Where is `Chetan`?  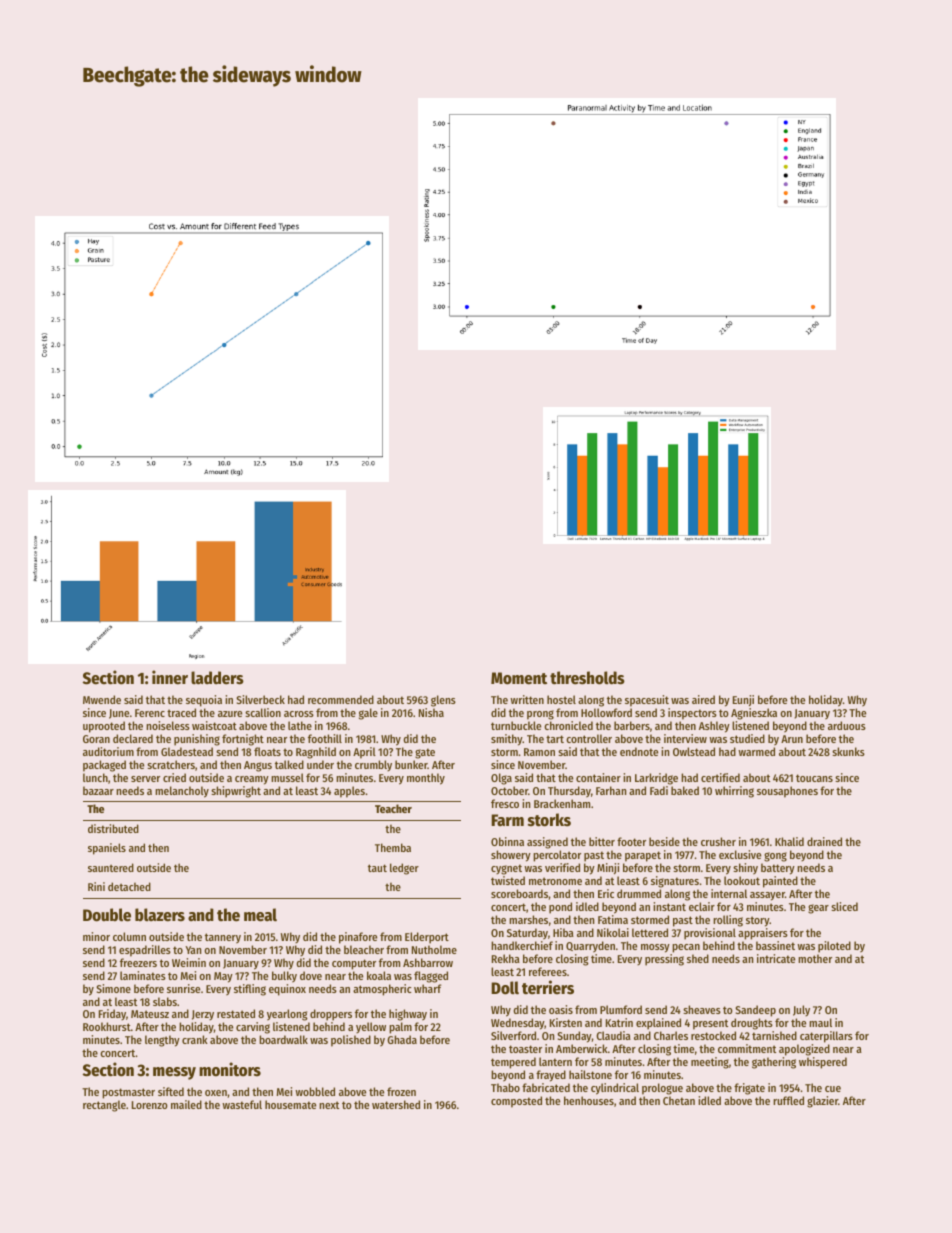 Chetan is located at coordinates (679, 1100).
